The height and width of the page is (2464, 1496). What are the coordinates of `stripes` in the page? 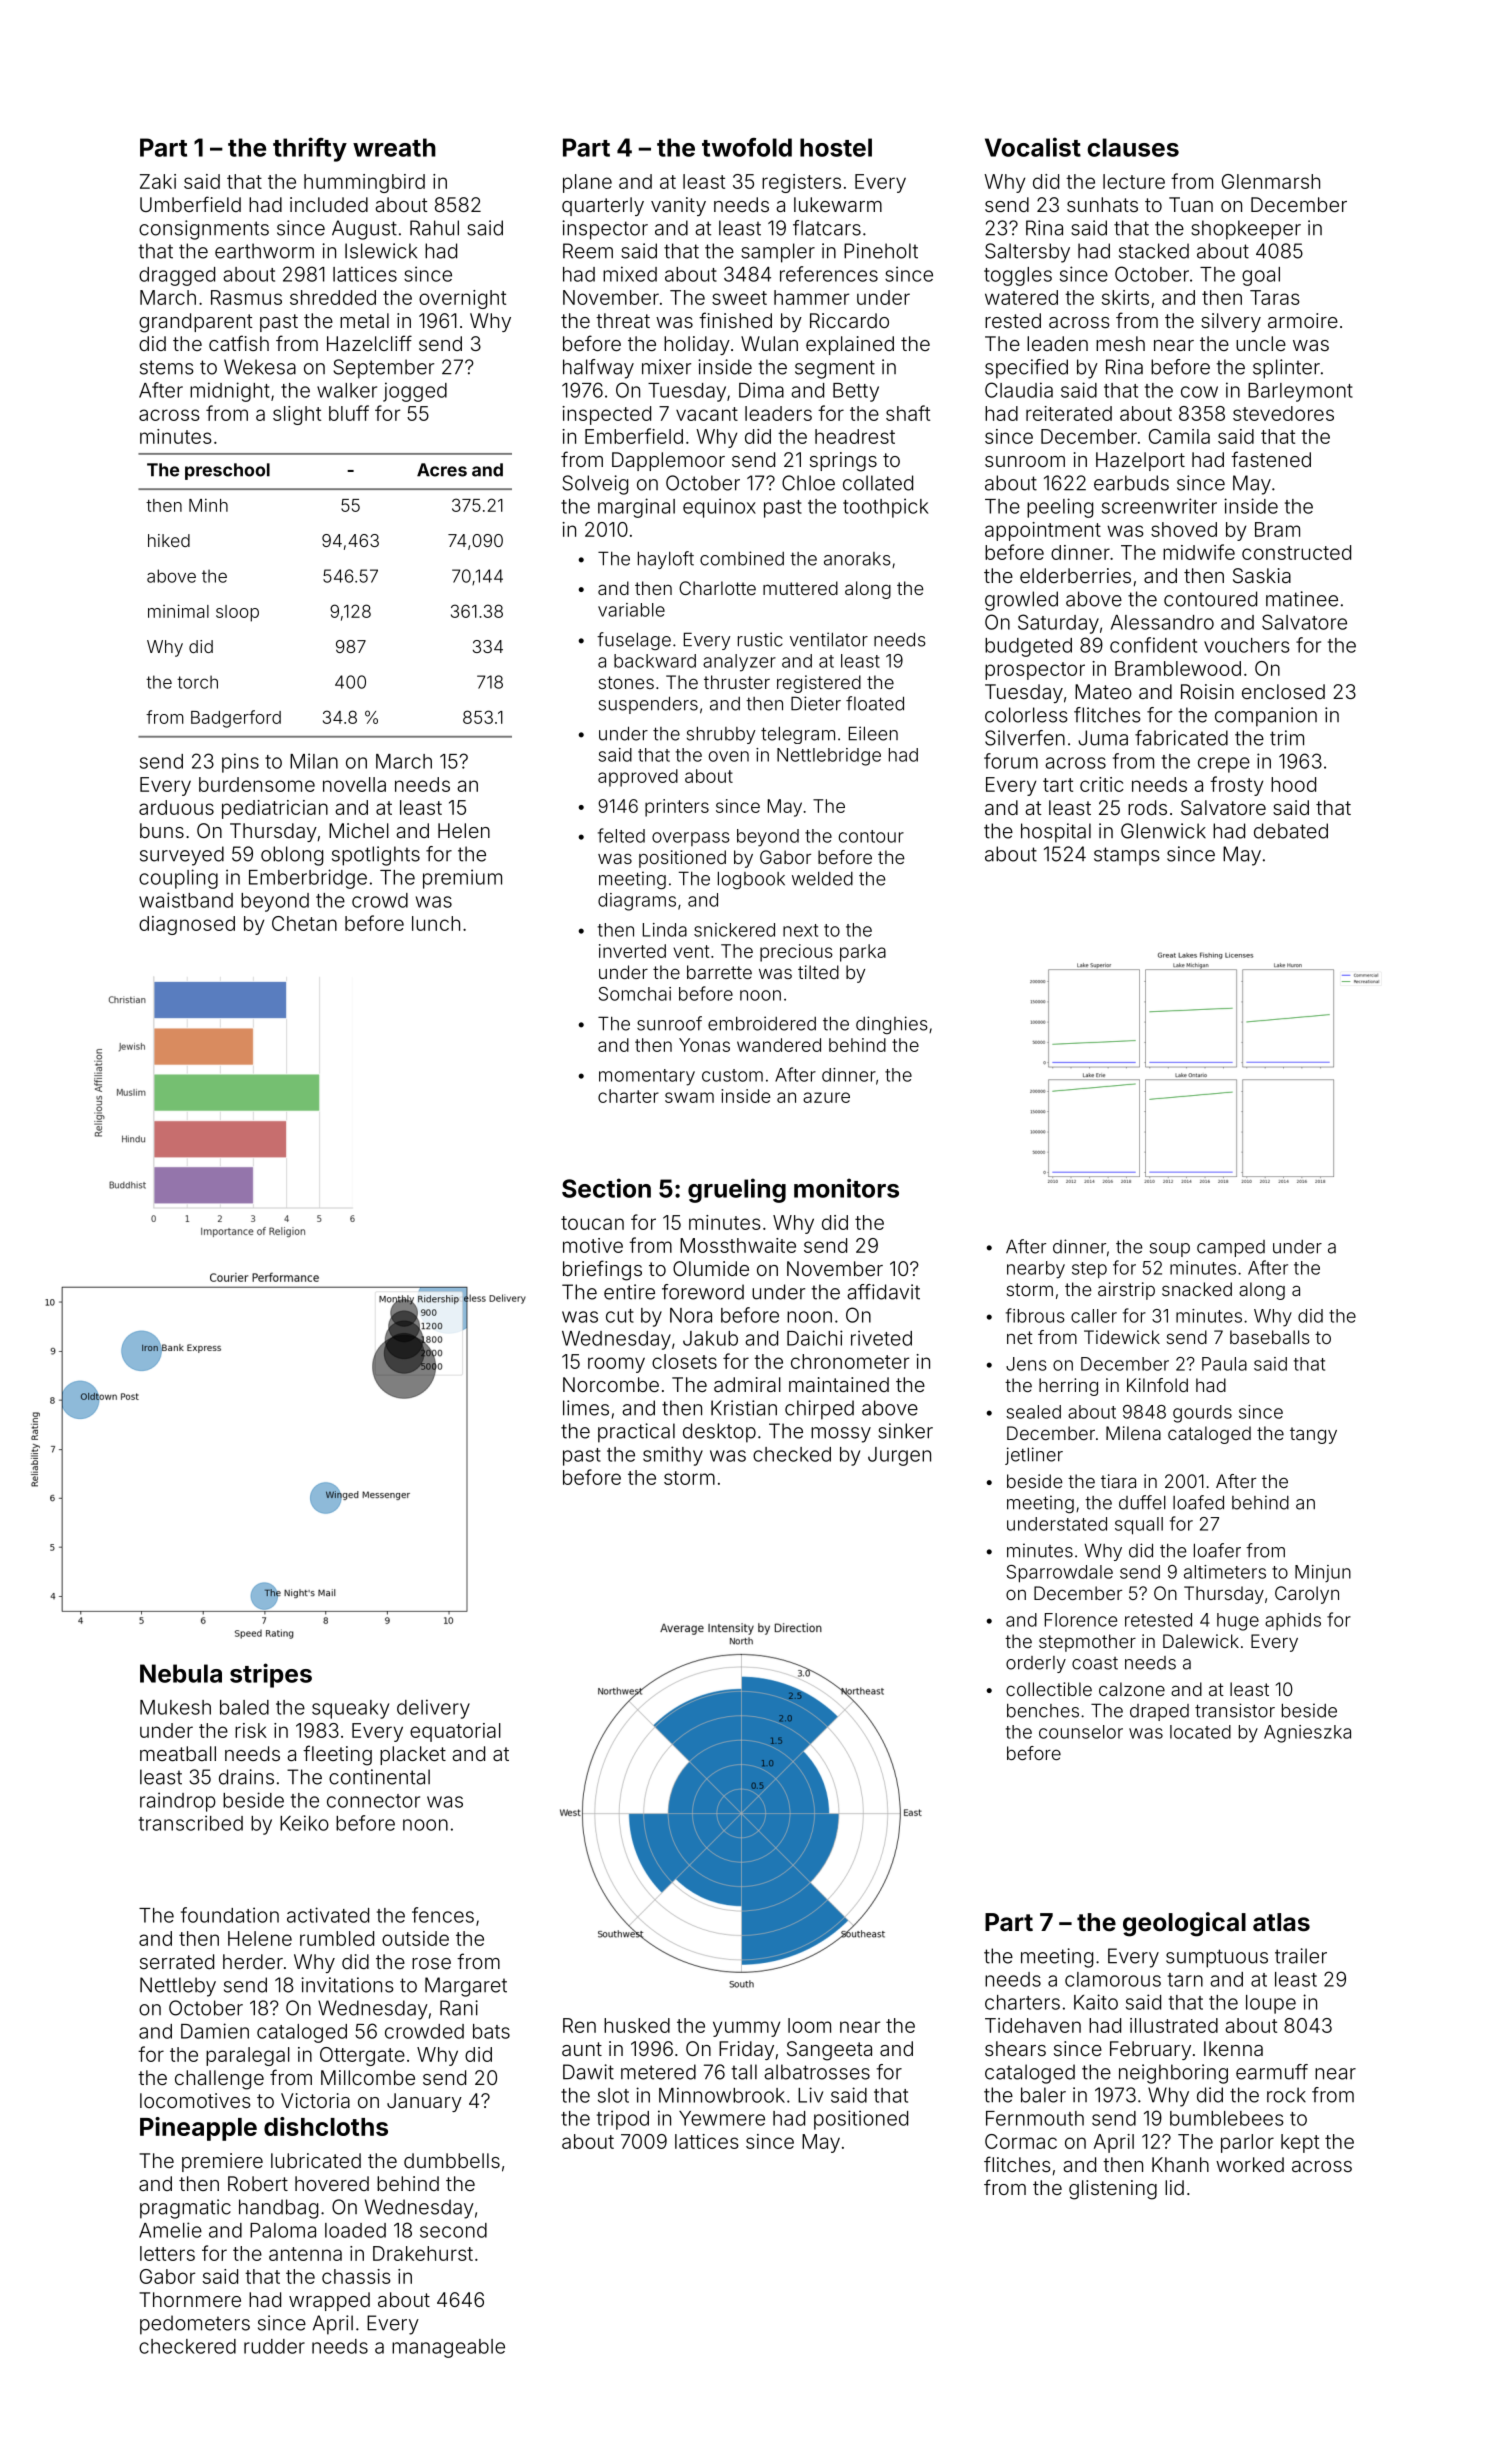 It's located at (271, 1675).
